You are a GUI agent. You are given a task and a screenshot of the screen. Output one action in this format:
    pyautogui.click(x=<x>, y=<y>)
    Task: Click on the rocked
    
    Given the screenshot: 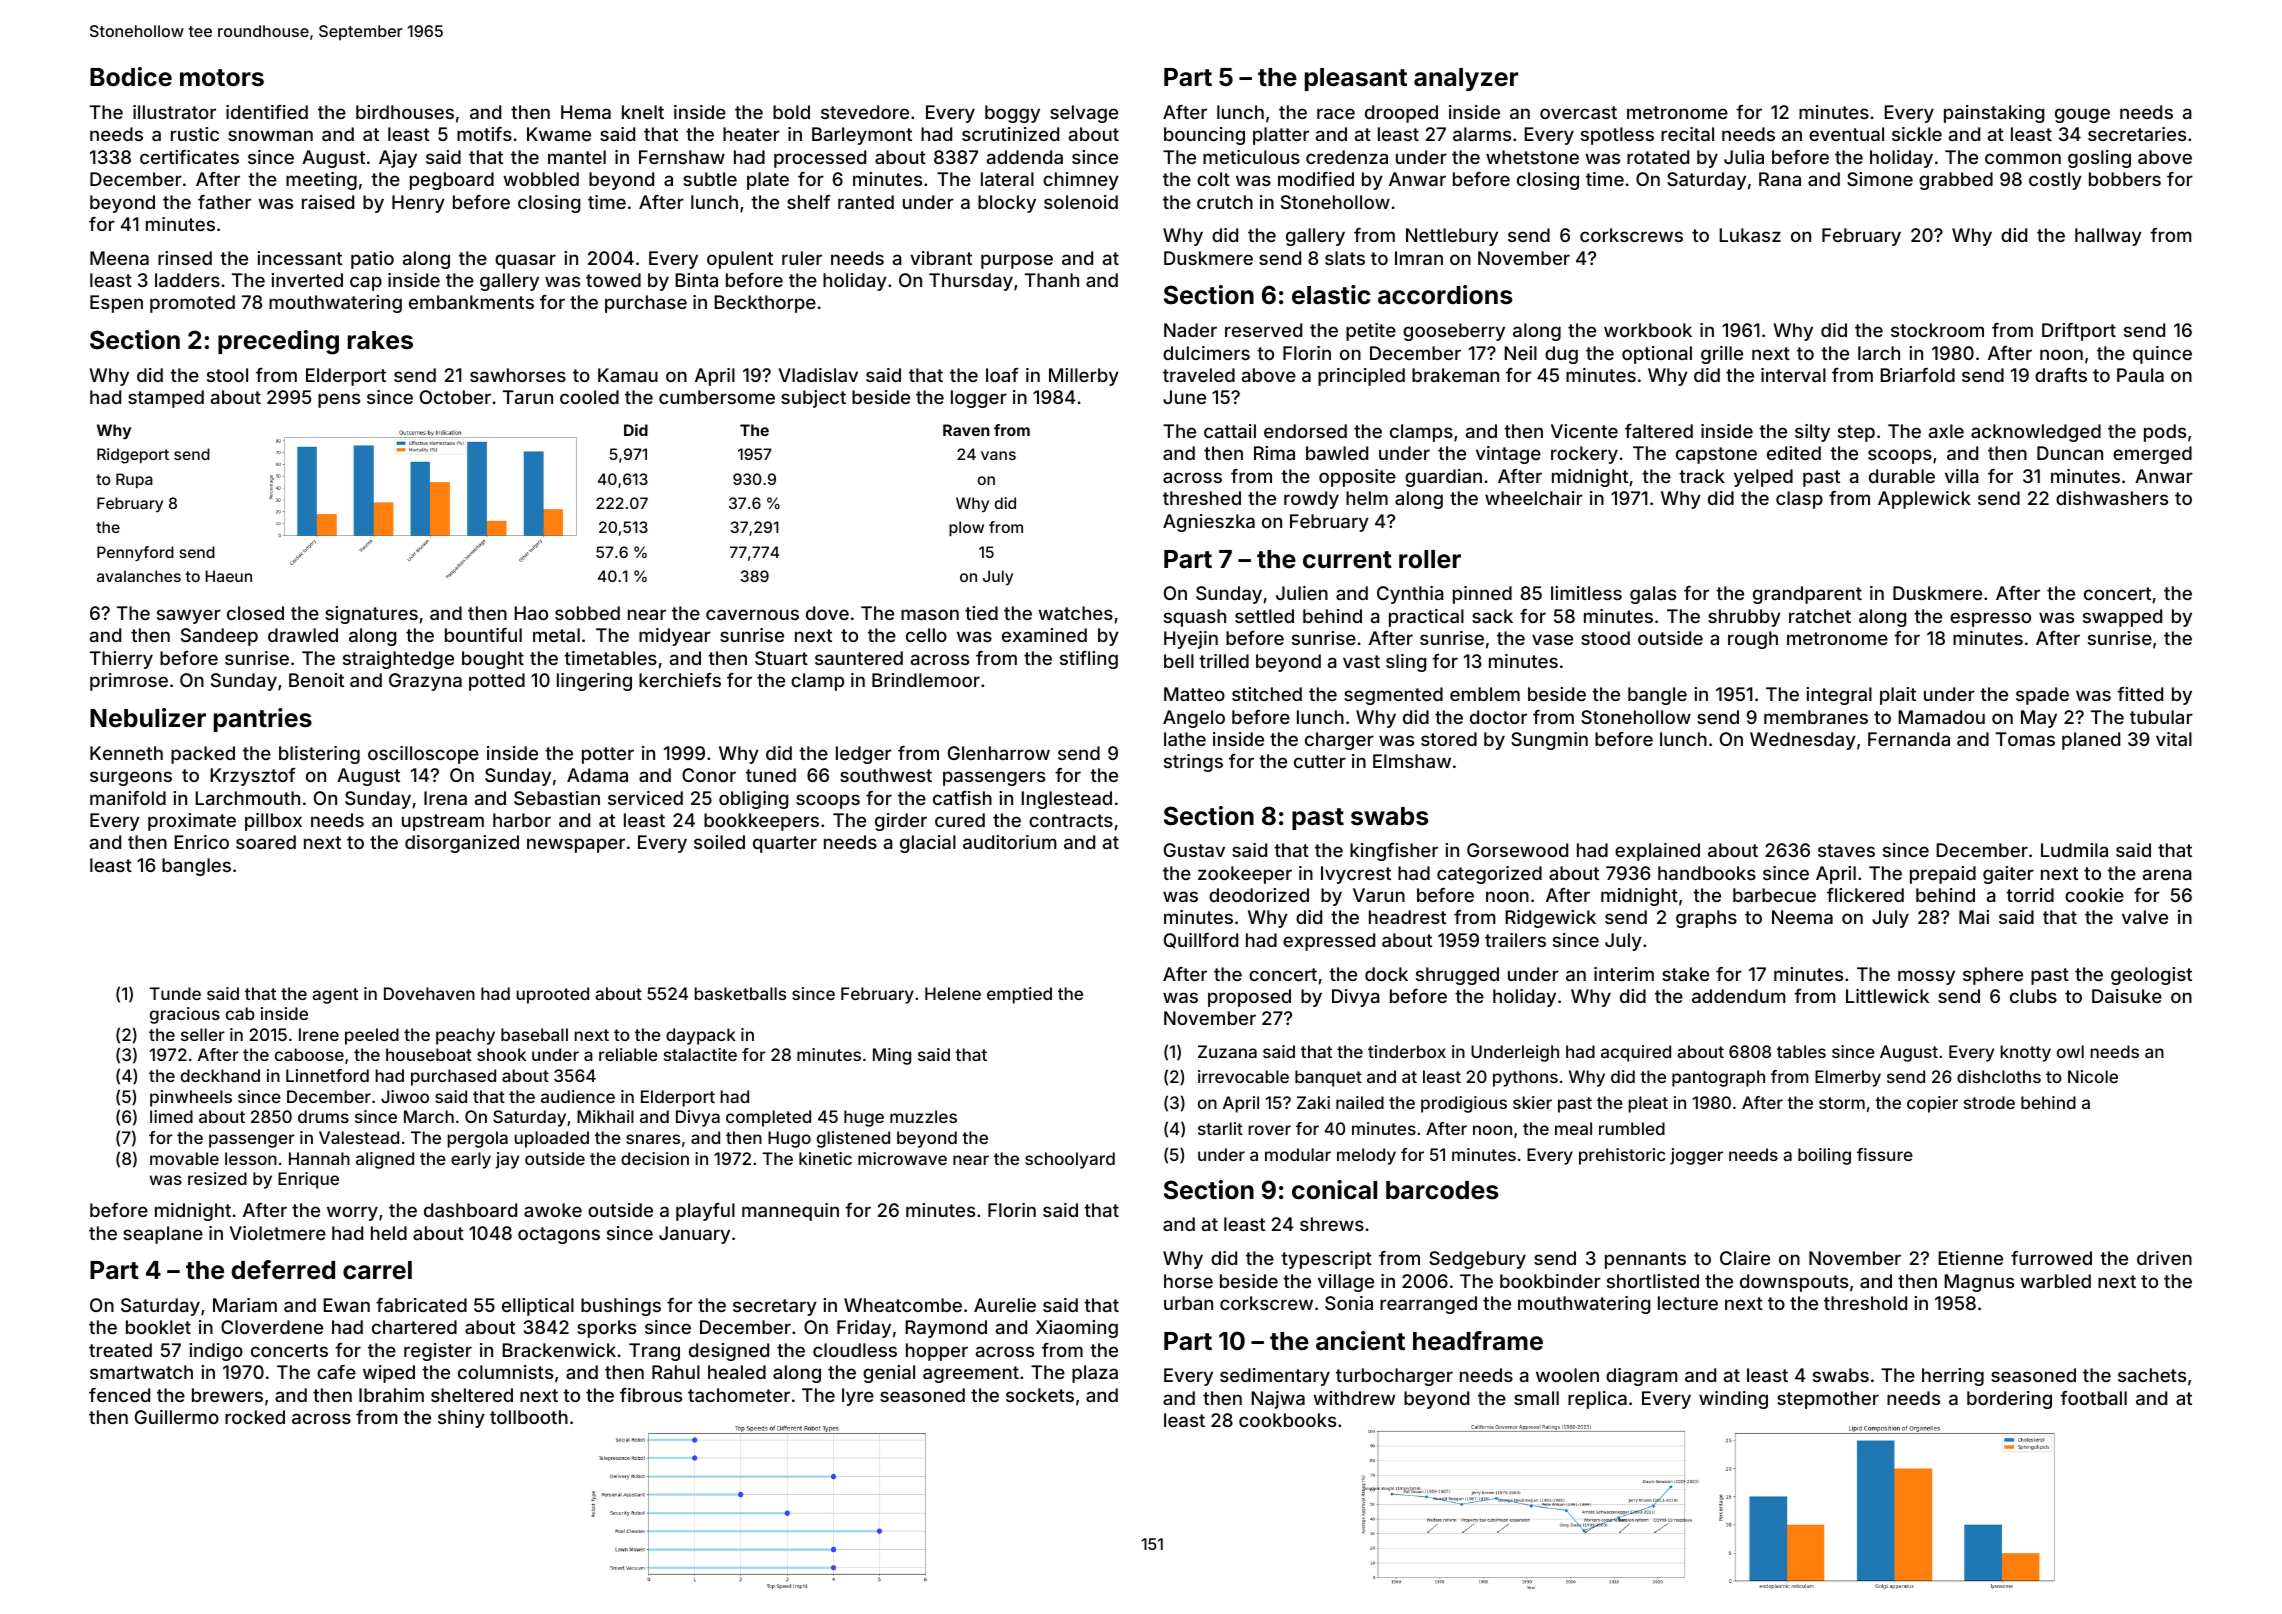 What is the action you would take?
    pyautogui.click(x=255, y=1417)
